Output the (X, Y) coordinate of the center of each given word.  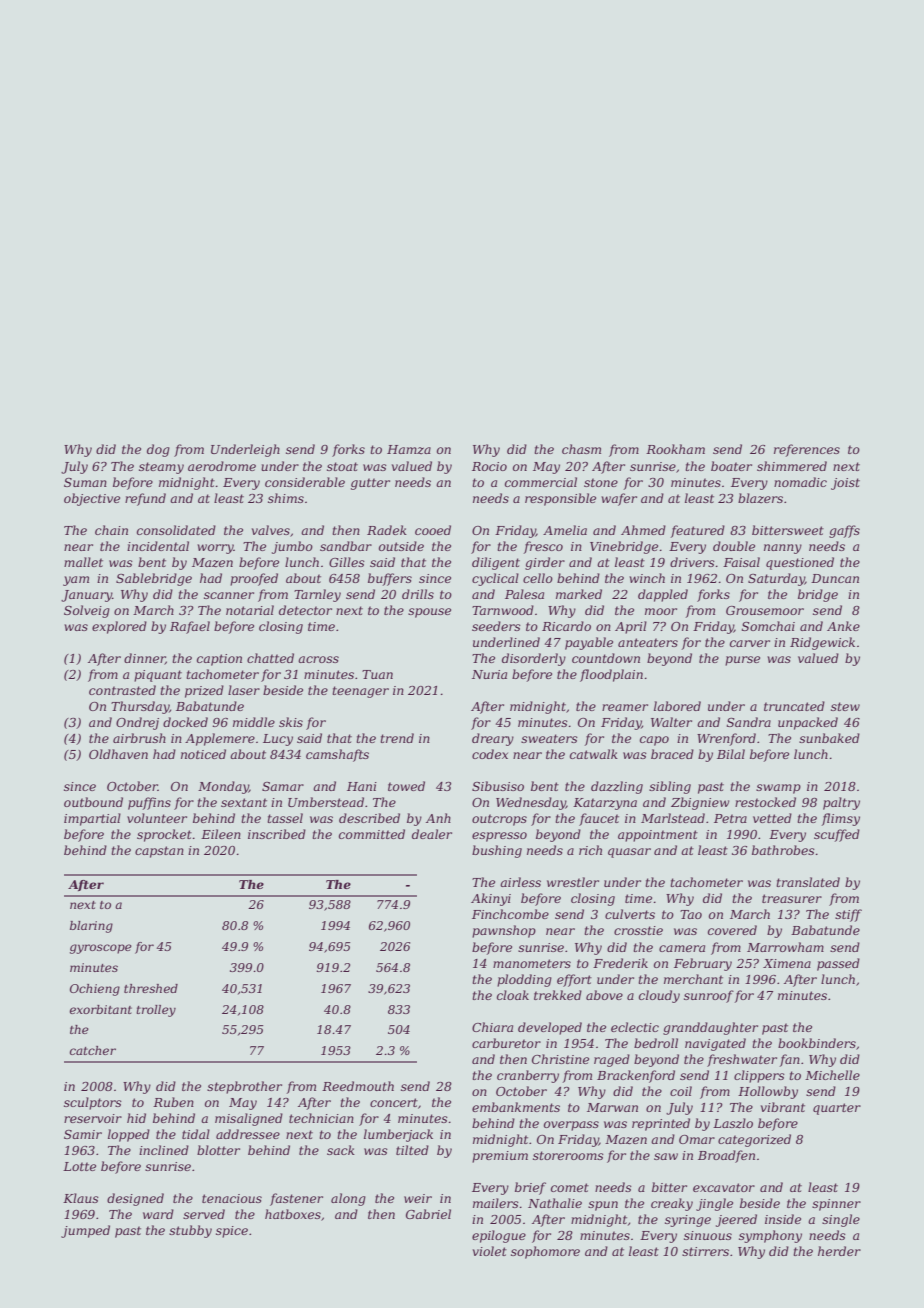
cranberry (528, 1076)
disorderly (534, 659)
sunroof (709, 996)
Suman (85, 482)
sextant (244, 802)
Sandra (749, 722)
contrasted (122, 690)
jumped (85, 1231)
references (807, 450)
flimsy (840, 819)
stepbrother (244, 1087)
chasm (581, 449)
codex (490, 754)
